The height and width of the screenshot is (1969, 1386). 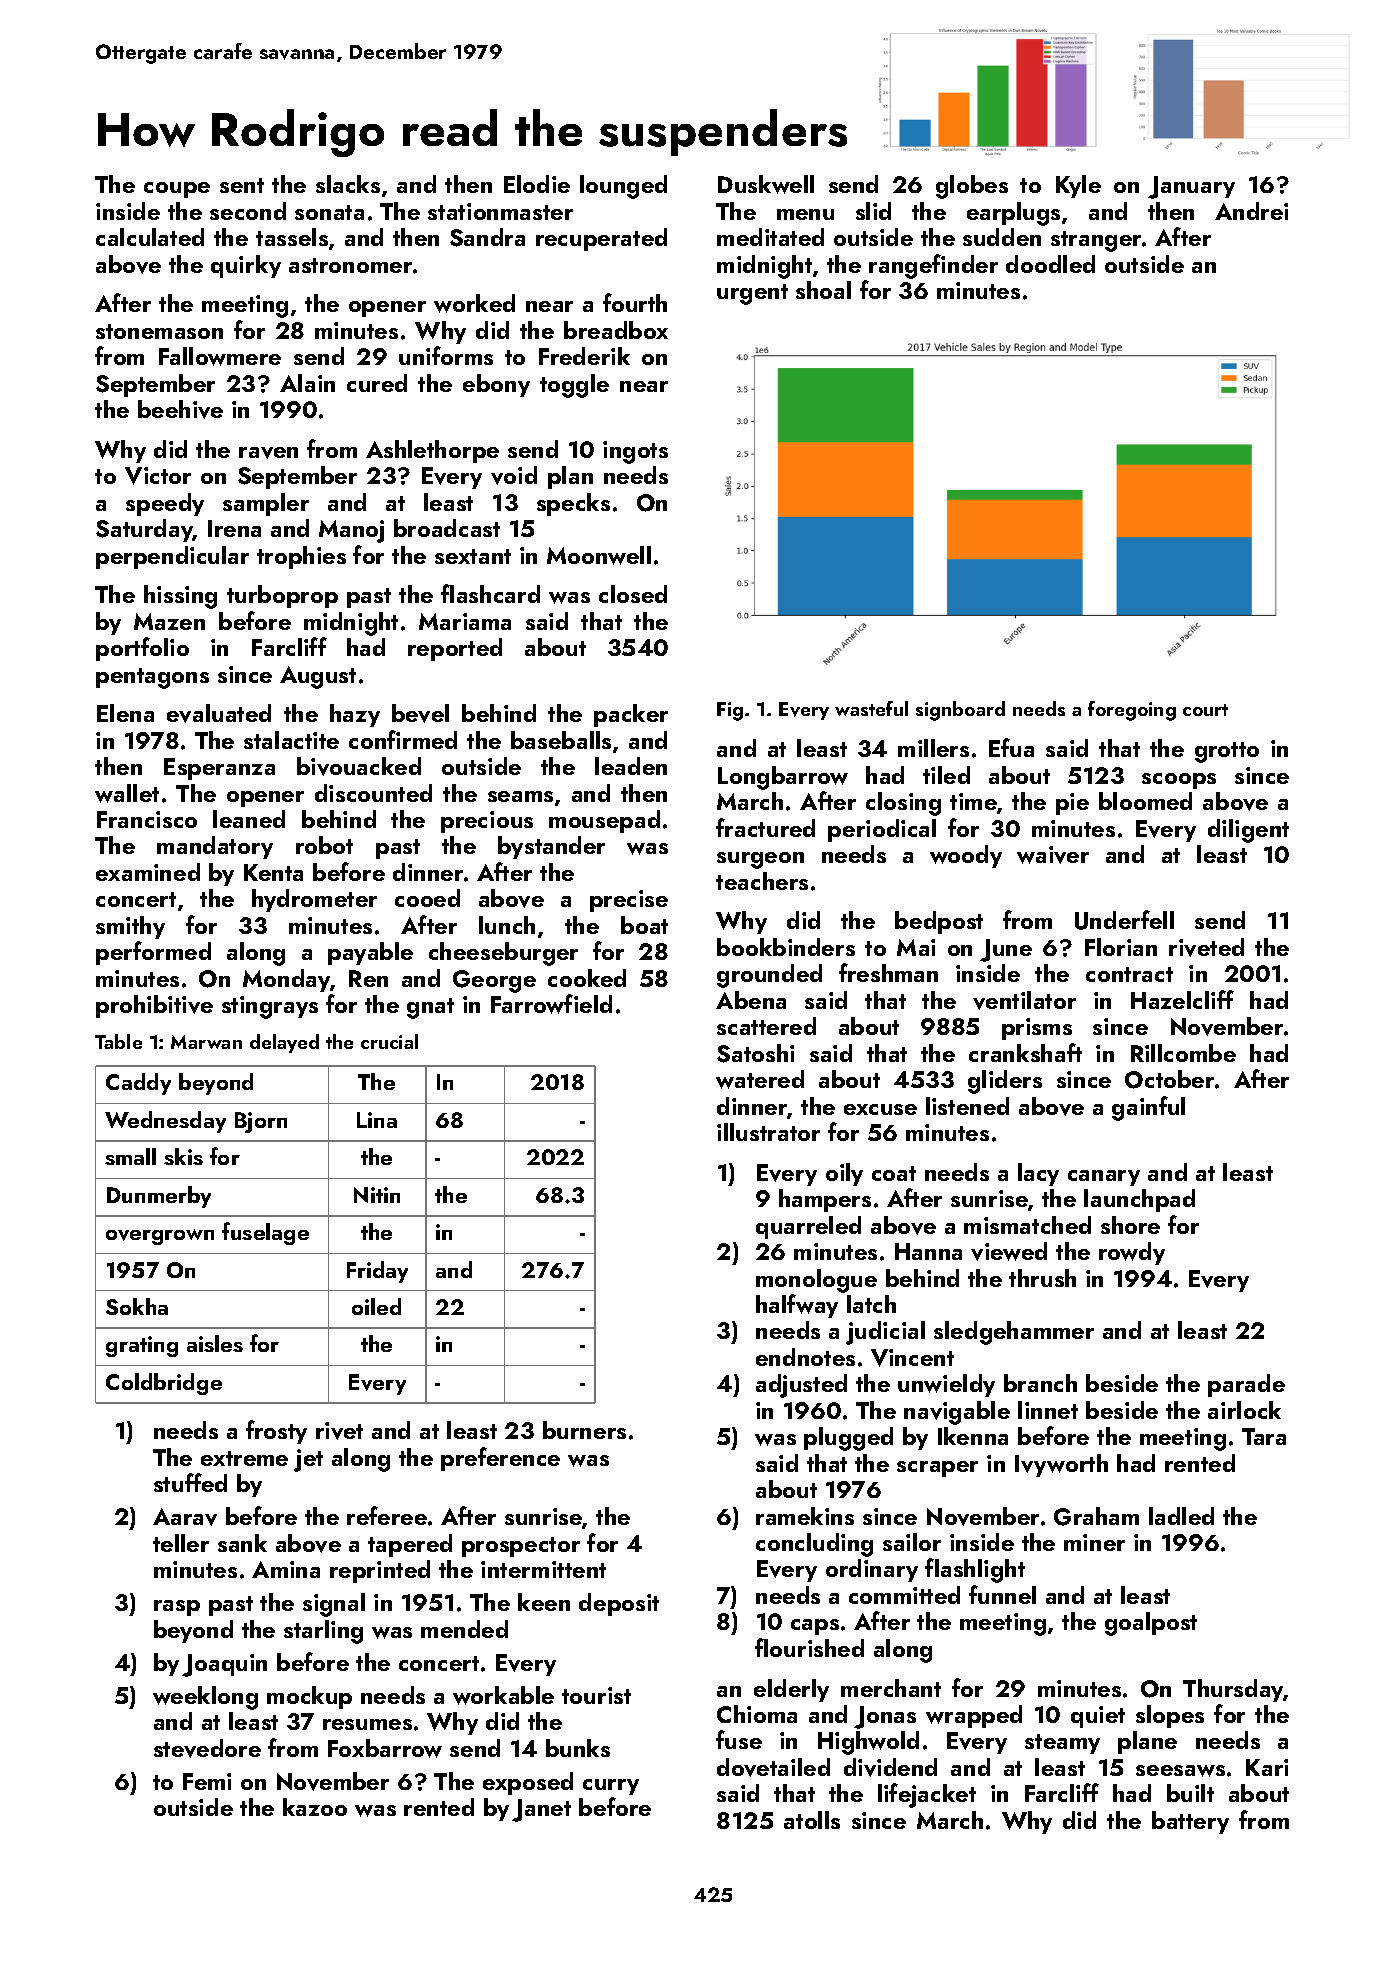 I want to click on Femi, so click(x=207, y=1781).
